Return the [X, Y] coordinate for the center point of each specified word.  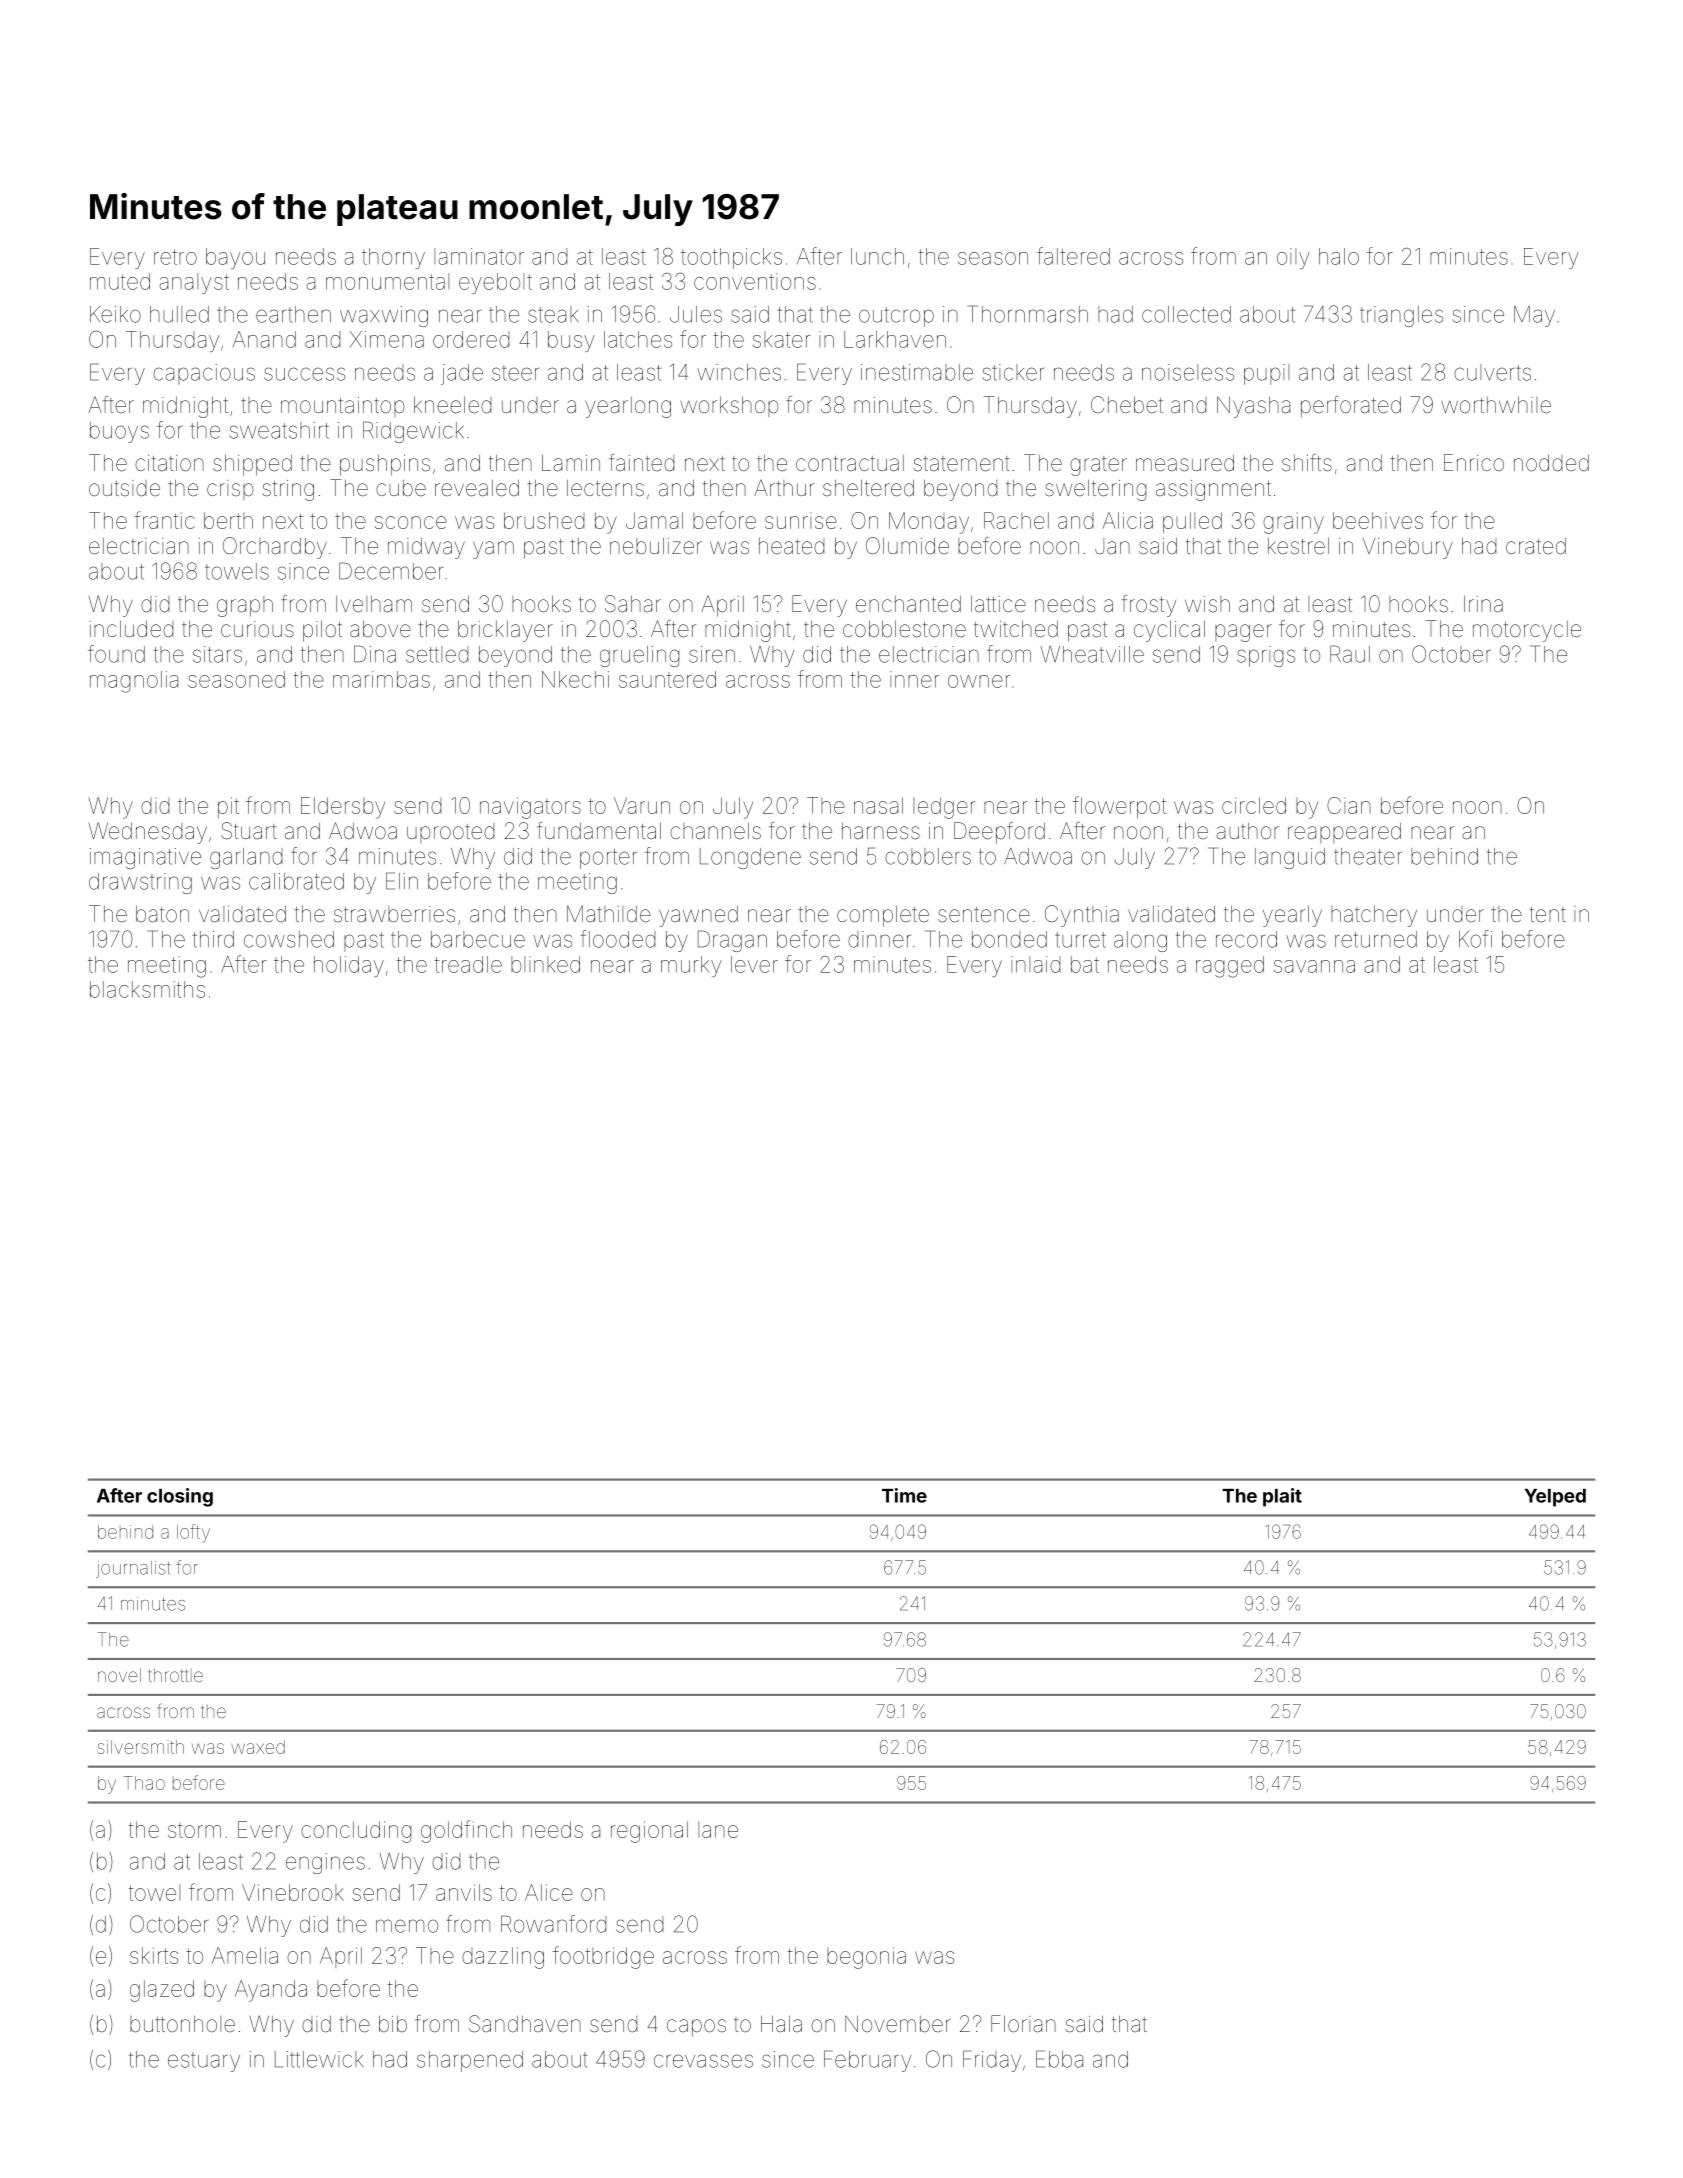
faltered [1073, 256]
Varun [642, 805]
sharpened [470, 2061]
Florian [1023, 2024]
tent [1547, 915]
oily [1293, 258]
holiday [349, 966]
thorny [393, 258]
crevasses [703, 2061]
